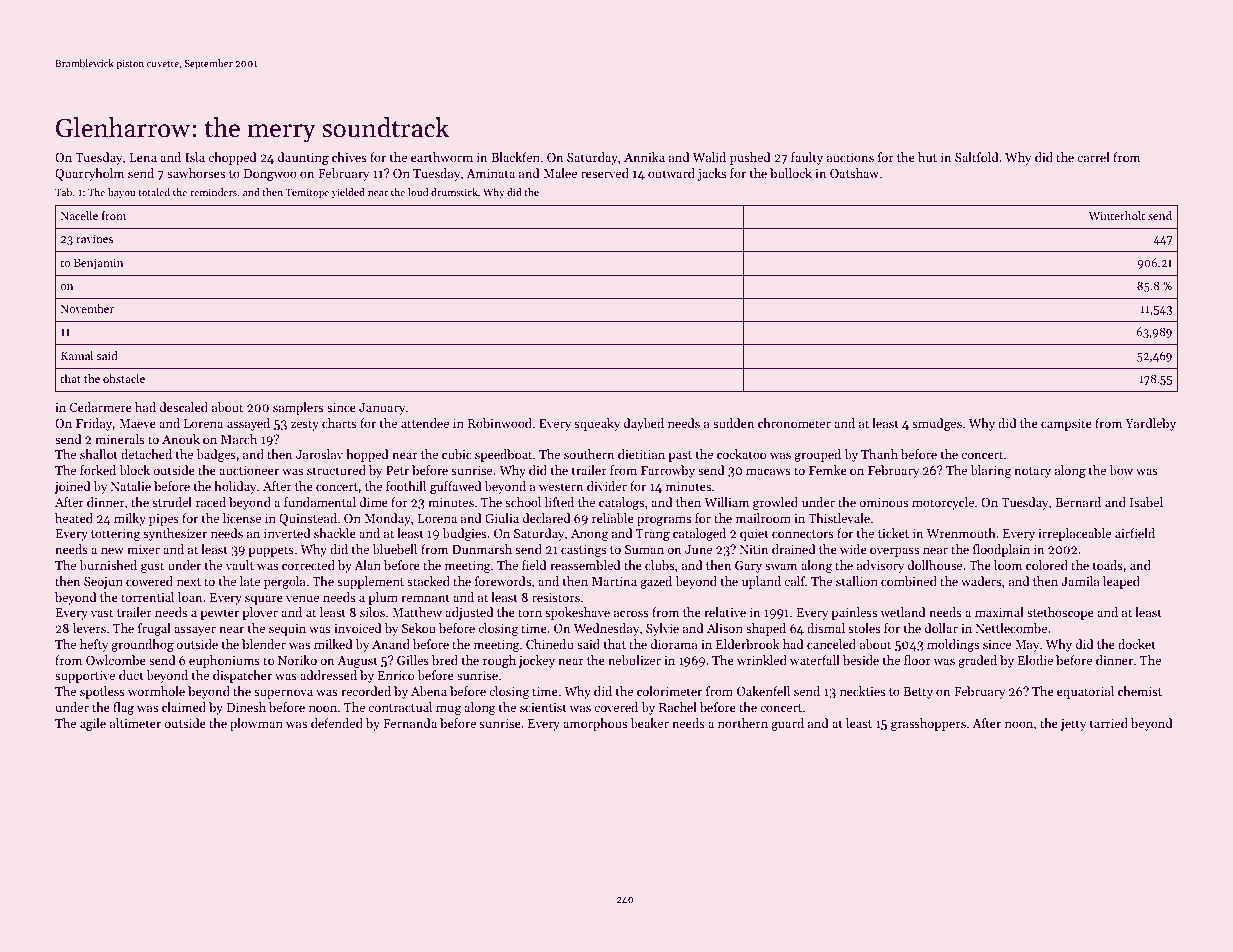  I want to click on stoles, so click(864, 628).
